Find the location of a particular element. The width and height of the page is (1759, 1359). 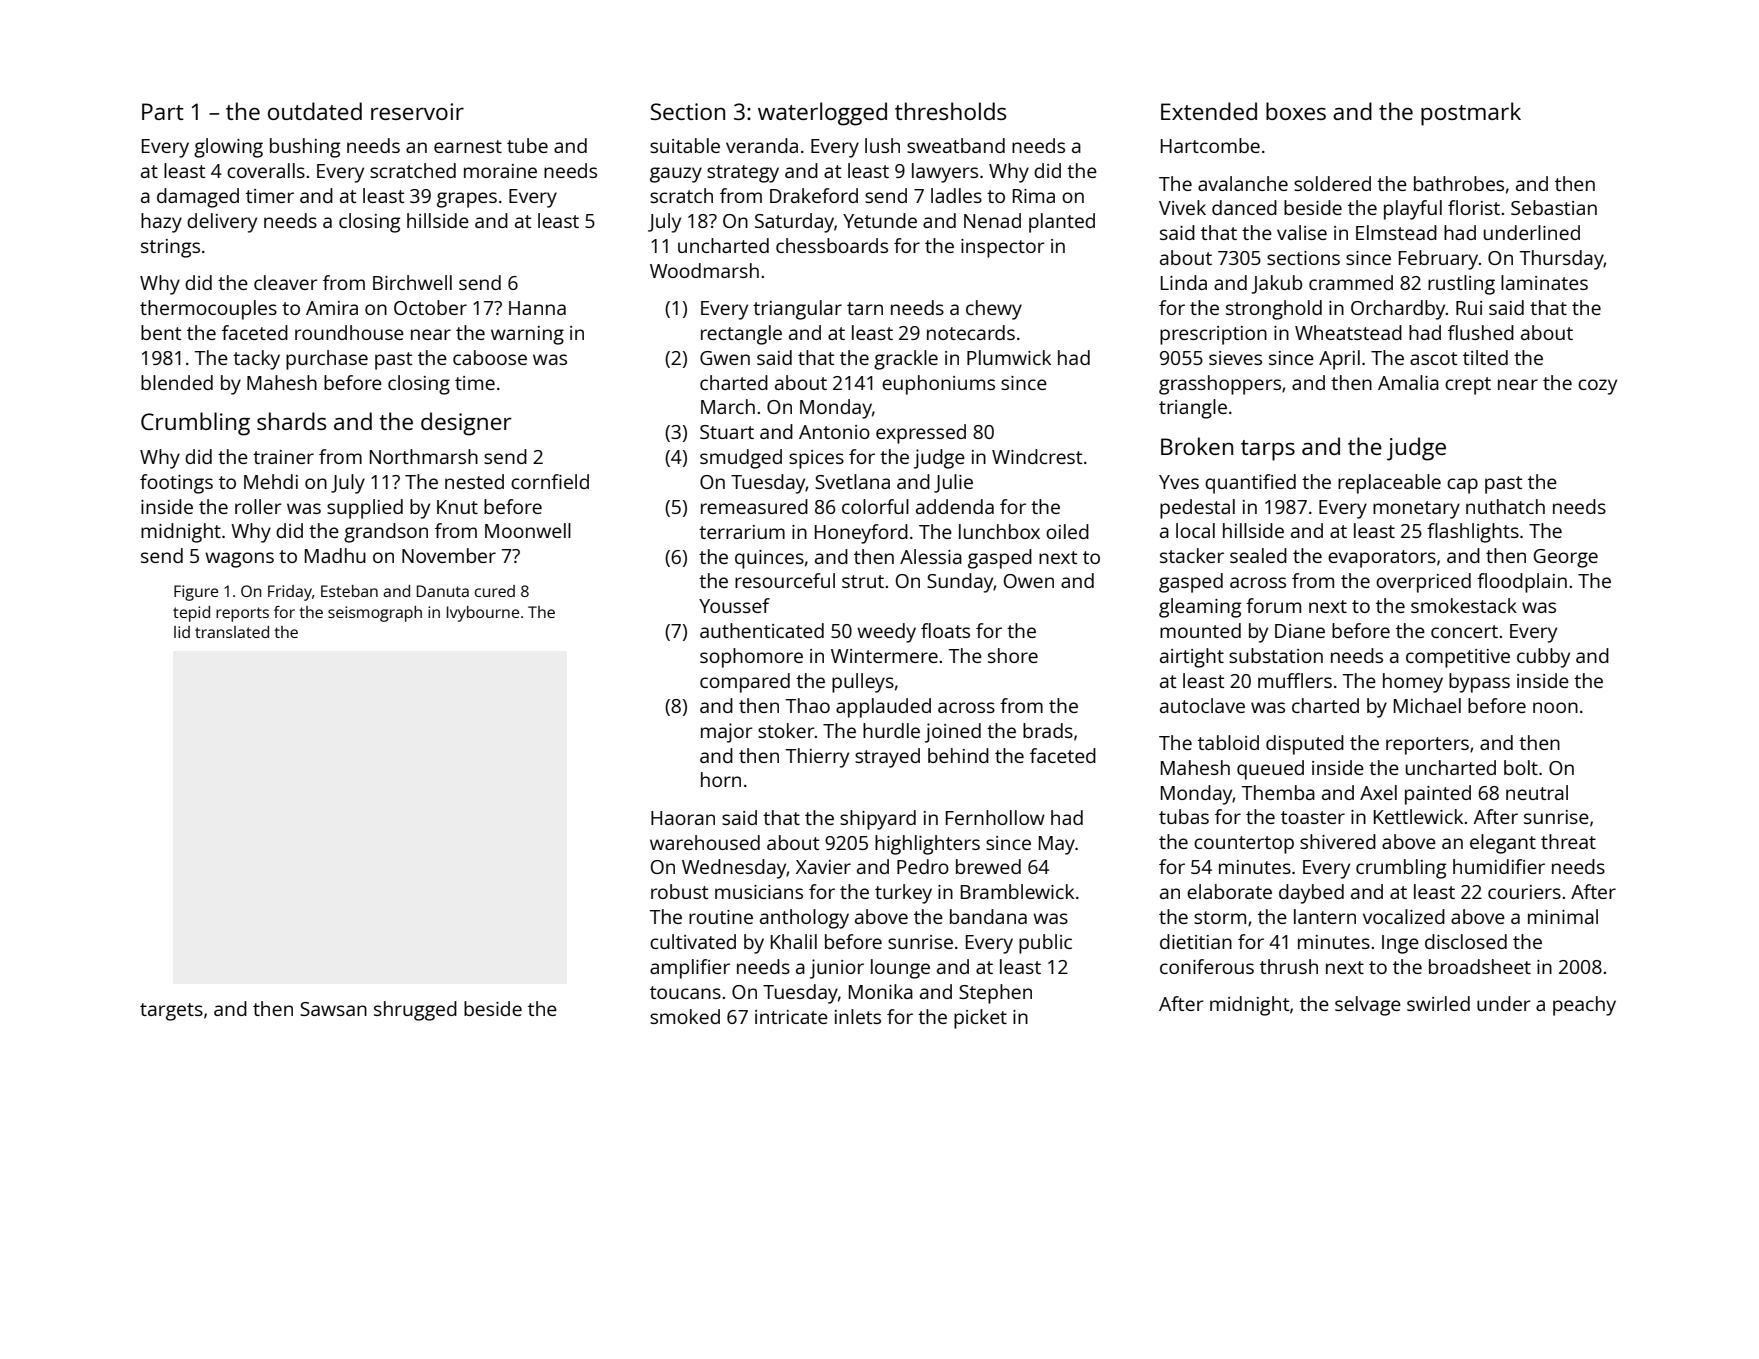

major is located at coordinates (727, 733).
